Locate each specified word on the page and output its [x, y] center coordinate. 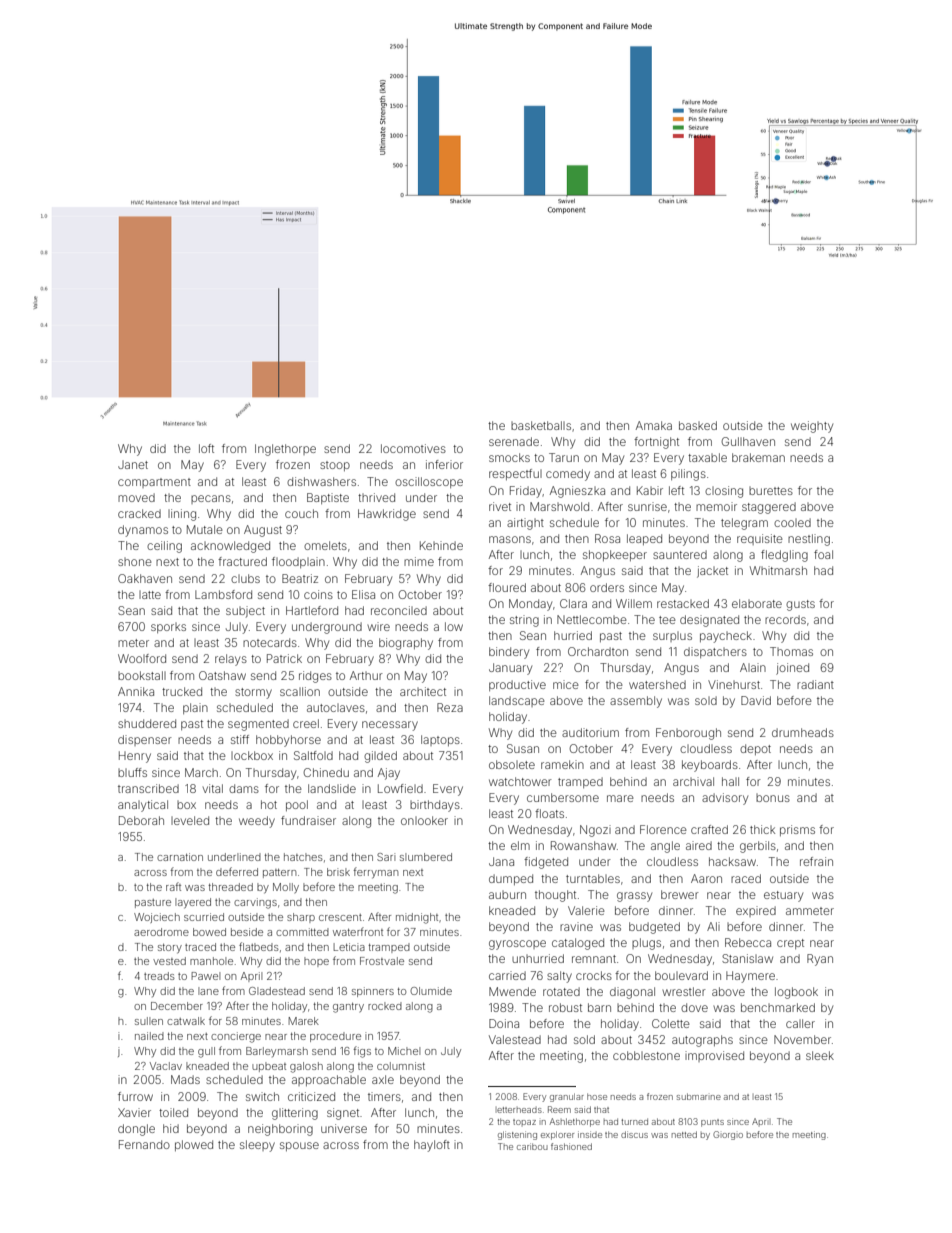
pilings [688, 475]
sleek [820, 1055]
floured [507, 587]
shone [135, 562]
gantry [348, 1008]
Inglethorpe [285, 450]
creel [306, 723]
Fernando [144, 1144]
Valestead [515, 1039]
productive [517, 685]
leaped [644, 539]
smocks [509, 457]
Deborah [141, 820]
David [756, 700]
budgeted [654, 928]
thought [555, 896]
